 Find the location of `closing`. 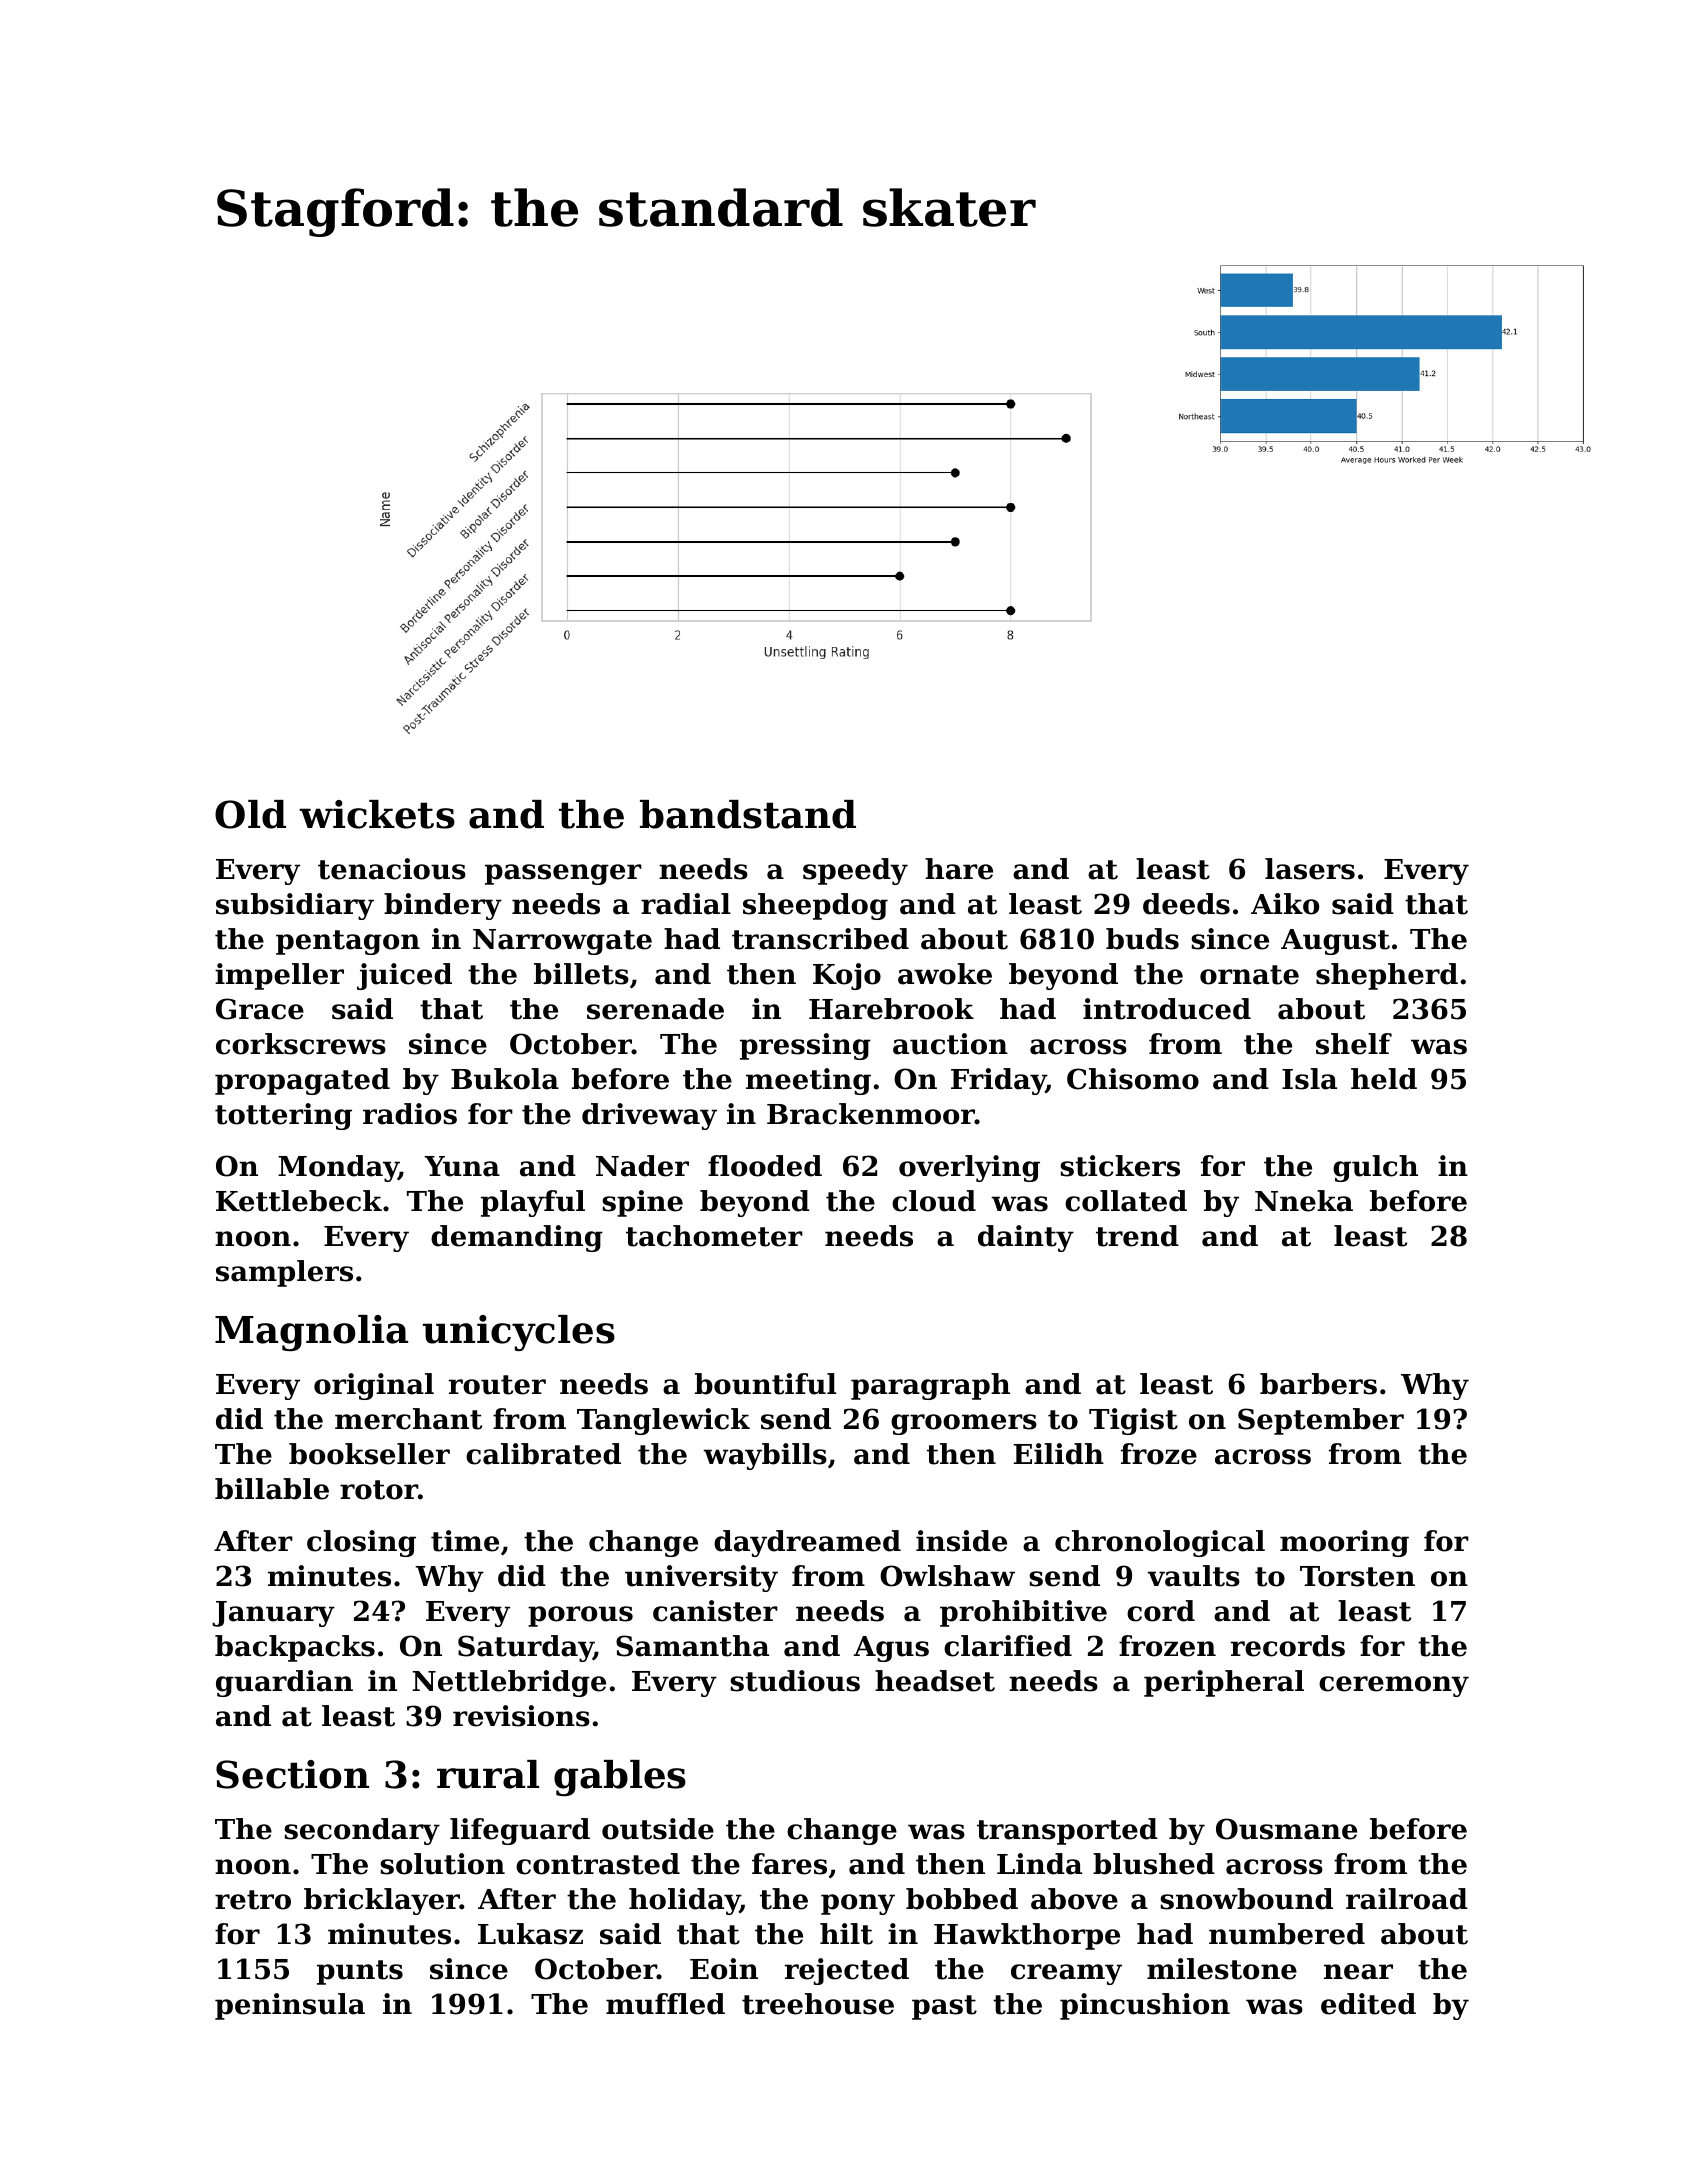

closing is located at coordinates (361, 1543).
